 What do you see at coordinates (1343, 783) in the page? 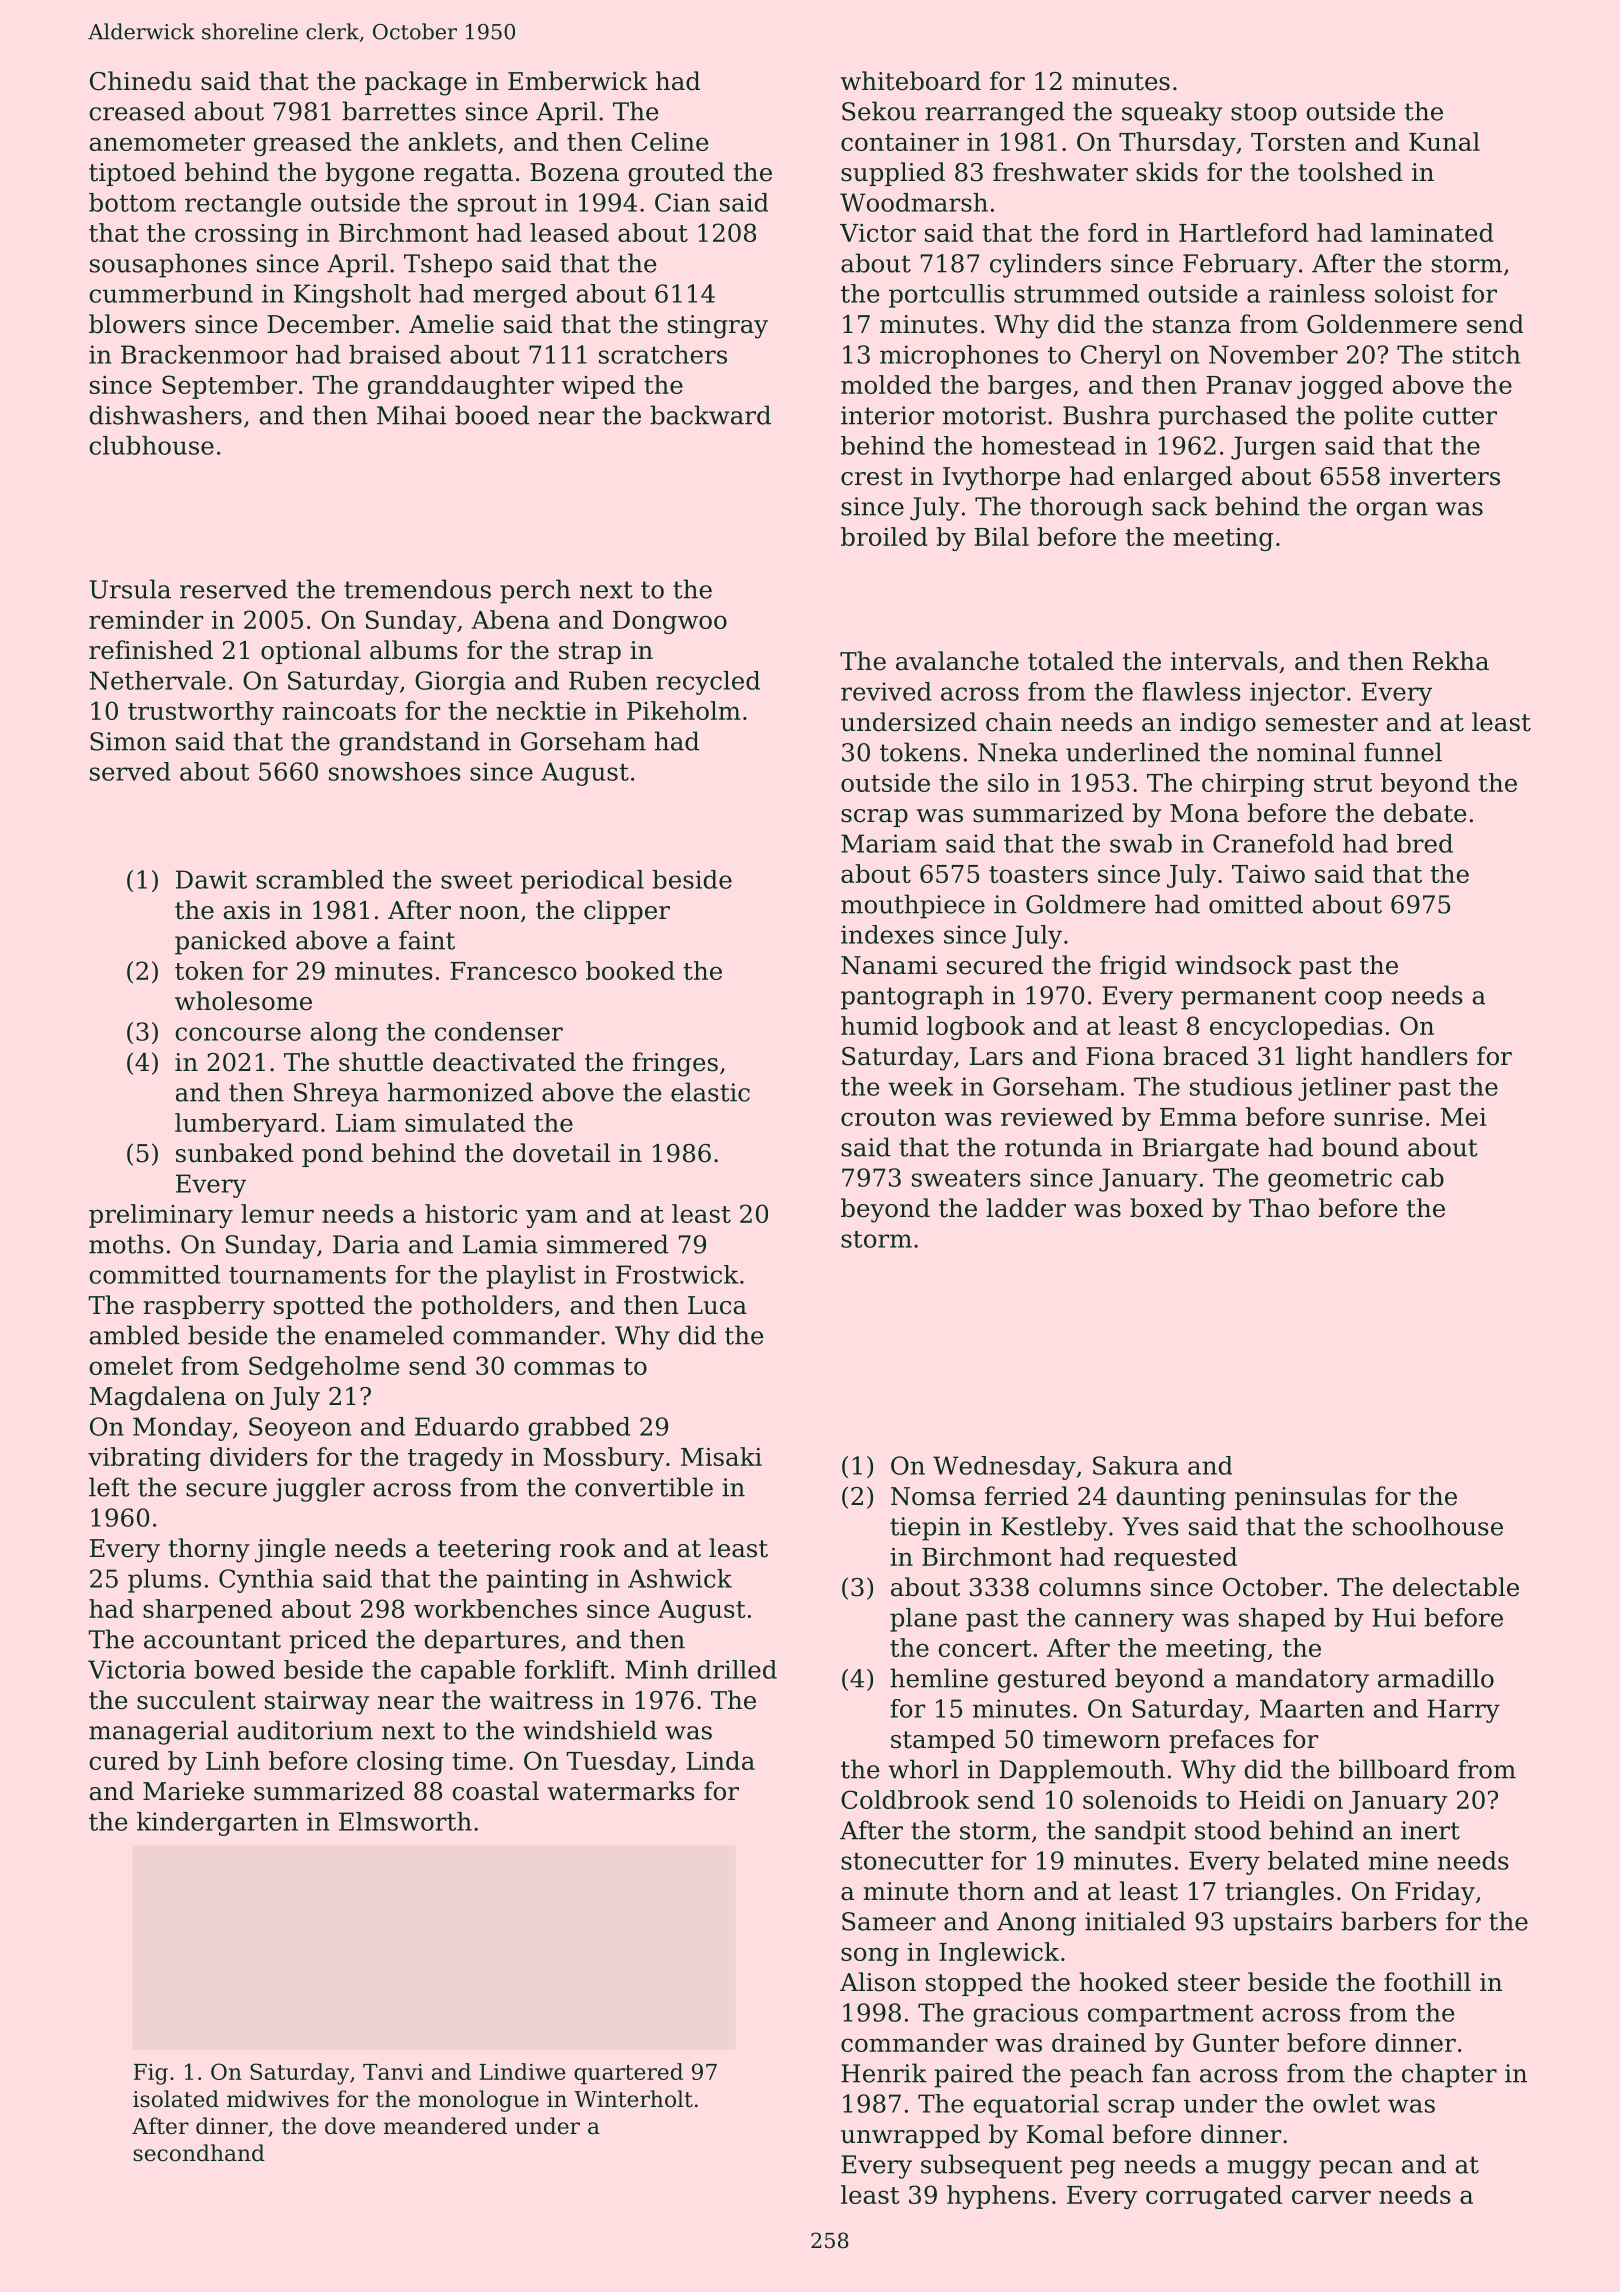
I see `strut` at bounding box center [1343, 783].
